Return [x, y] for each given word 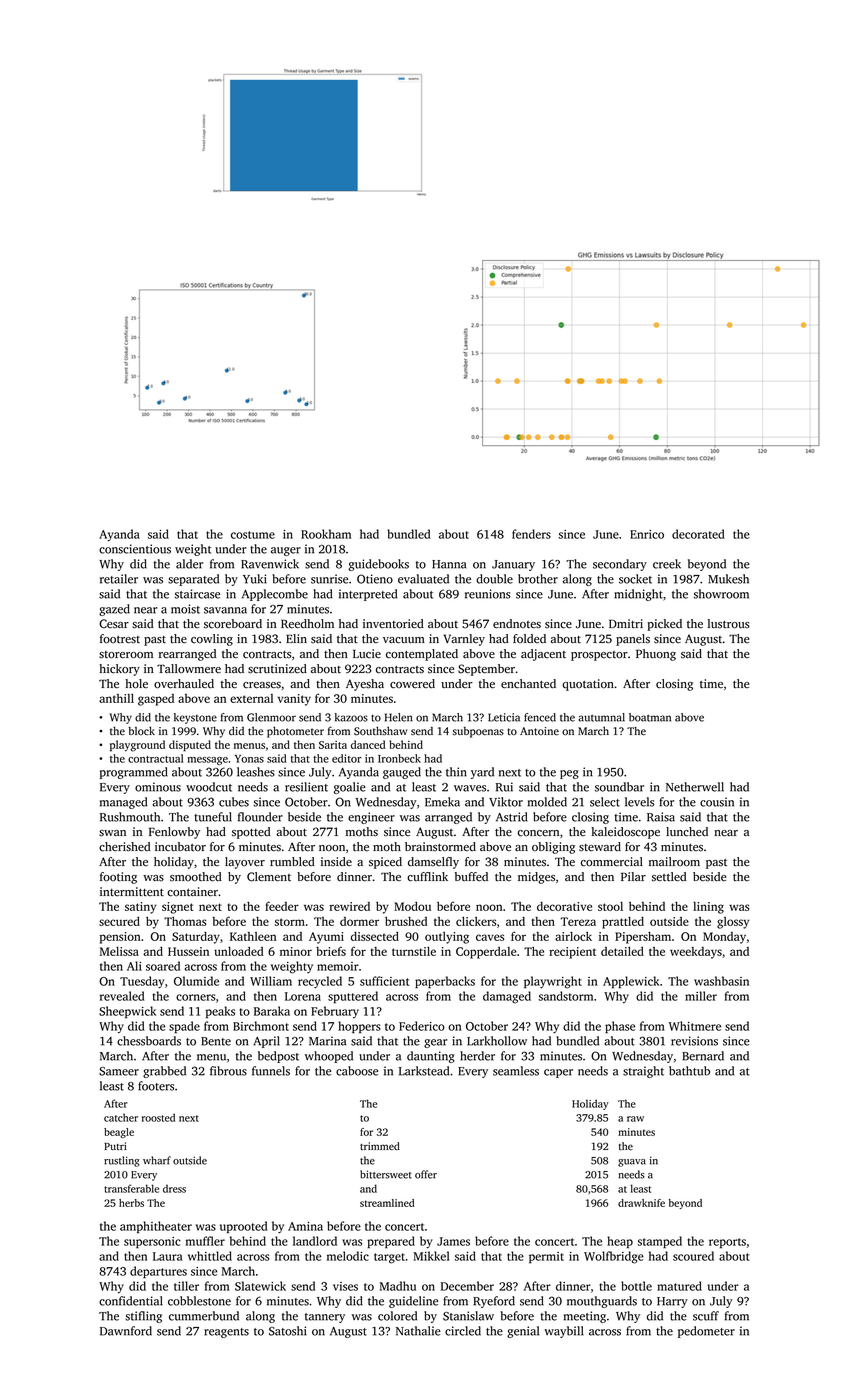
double [494, 579]
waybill [564, 1332]
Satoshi [288, 1331]
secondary [620, 565]
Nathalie [418, 1331]
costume [253, 535]
